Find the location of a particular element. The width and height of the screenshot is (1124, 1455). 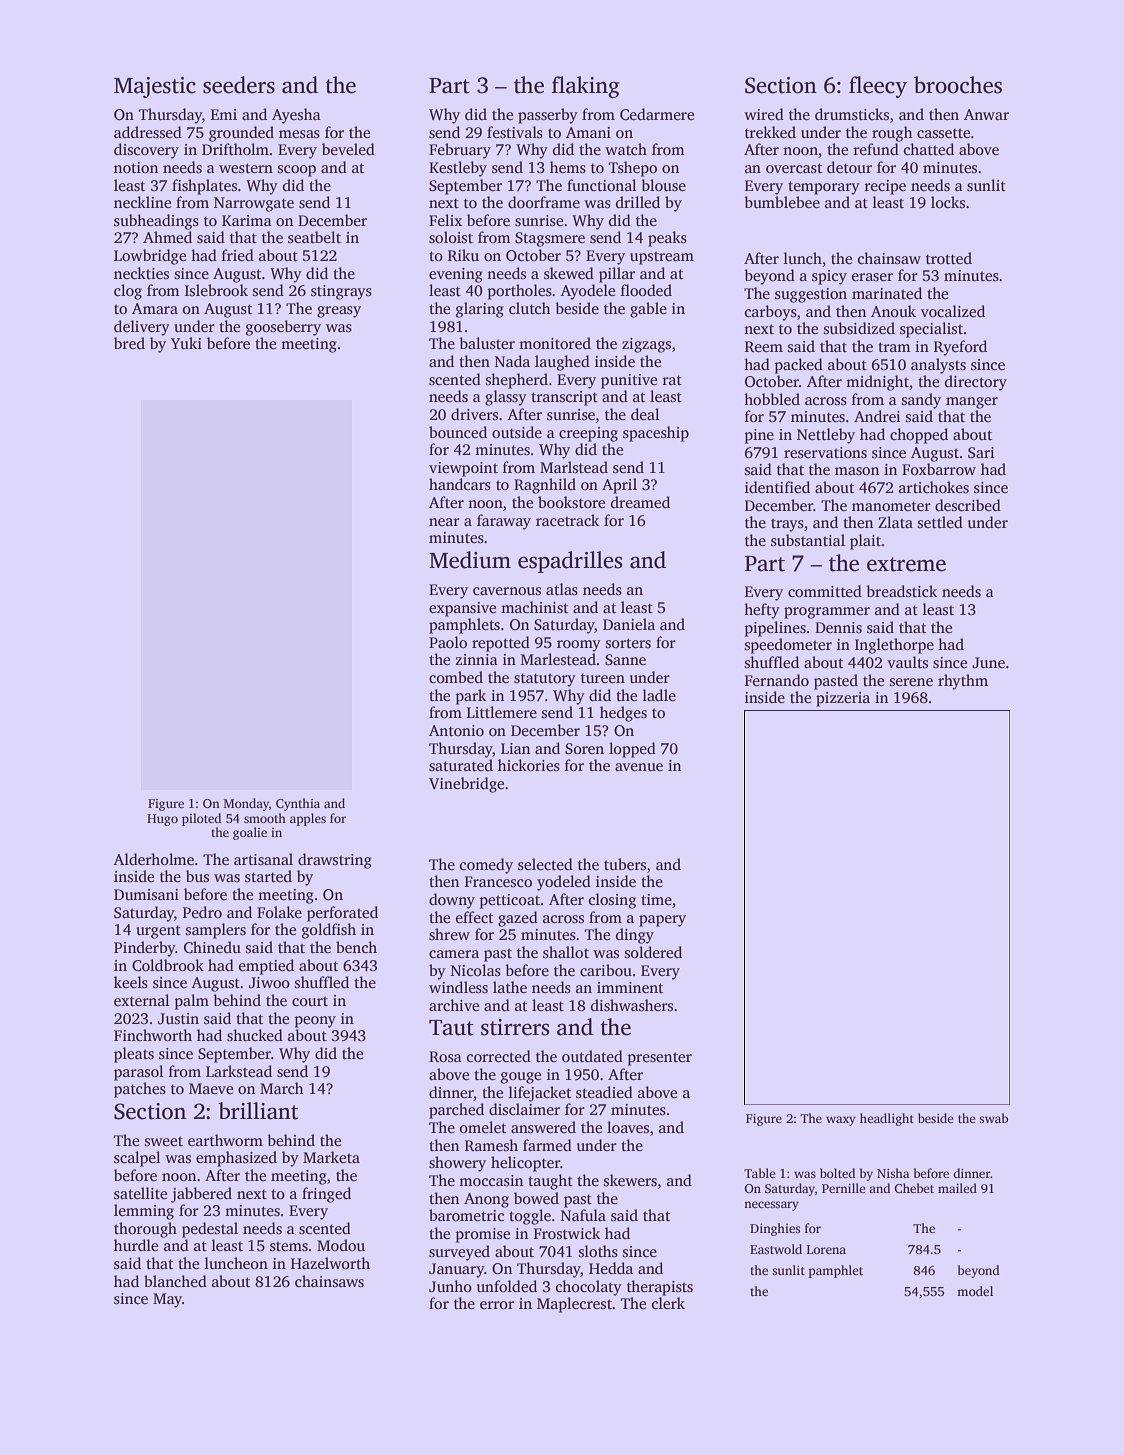

papery is located at coordinates (662, 921).
